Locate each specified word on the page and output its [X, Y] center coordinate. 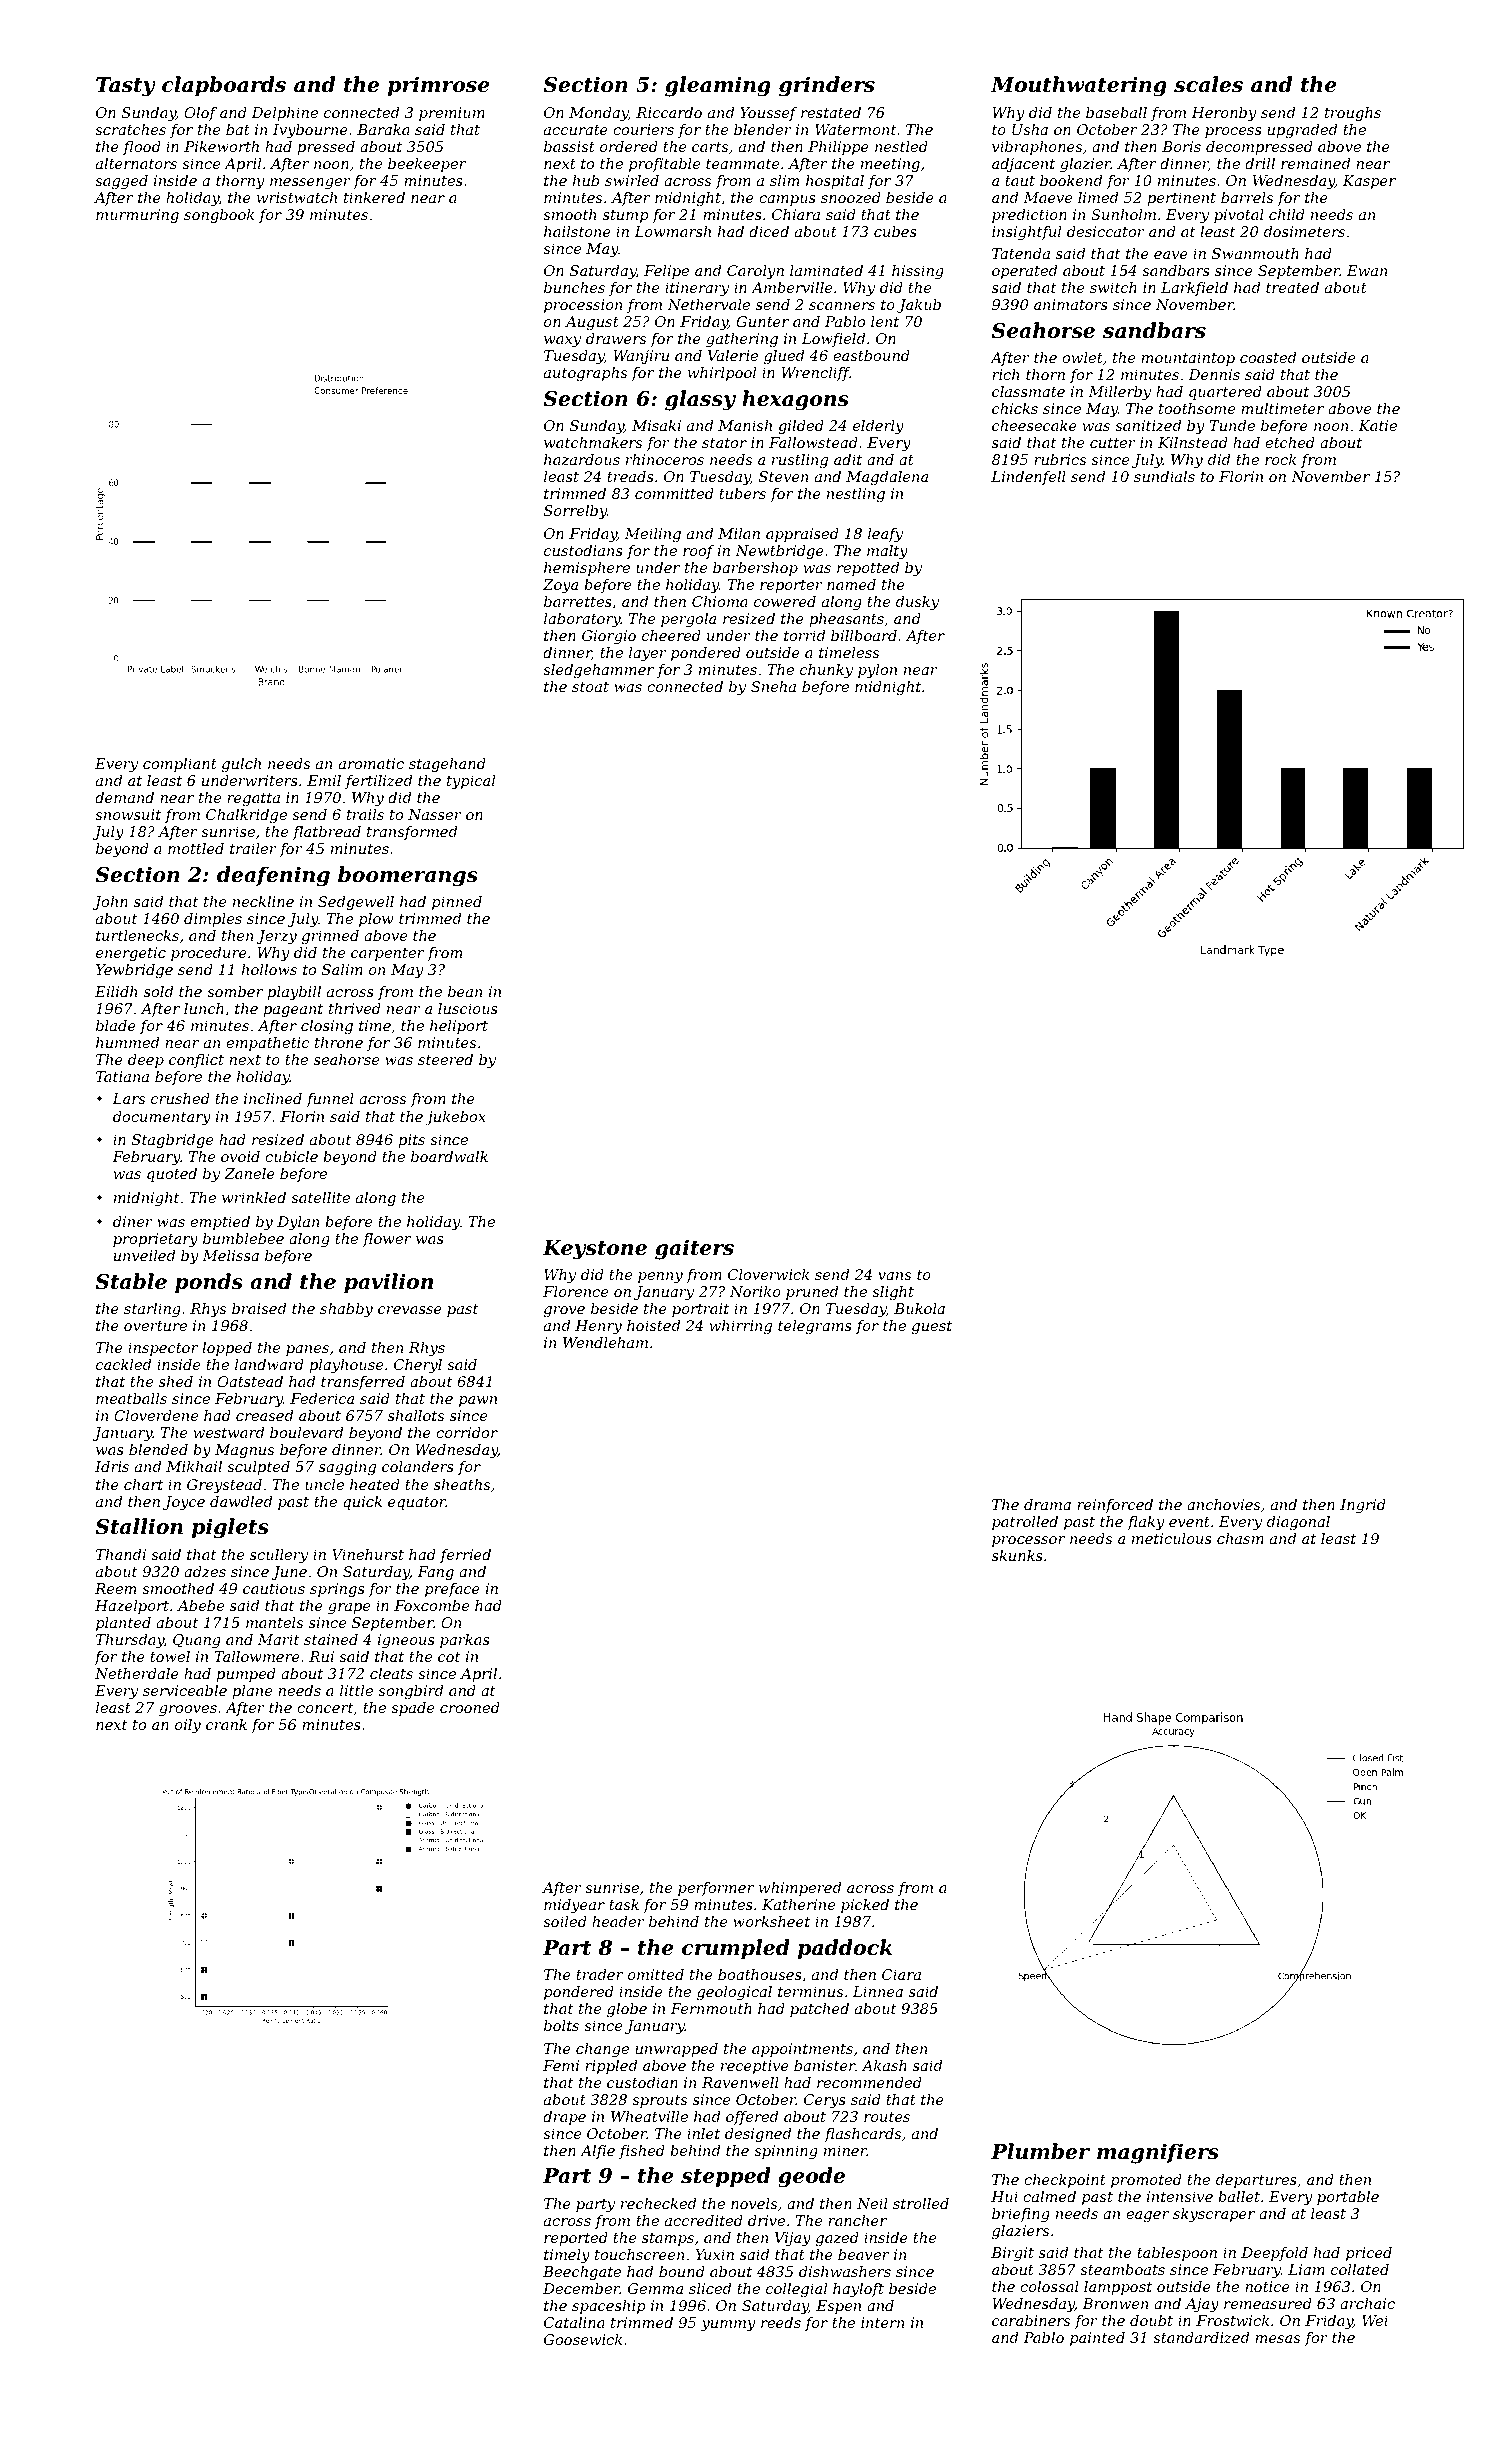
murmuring [137, 216]
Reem [115, 1588]
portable [1348, 2198]
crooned [470, 1707]
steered [445, 1059]
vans [894, 1276]
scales [1208, 84]
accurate [576, 130]
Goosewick [583, 2339]
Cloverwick [768, 1274]
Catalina [574, 2322]
